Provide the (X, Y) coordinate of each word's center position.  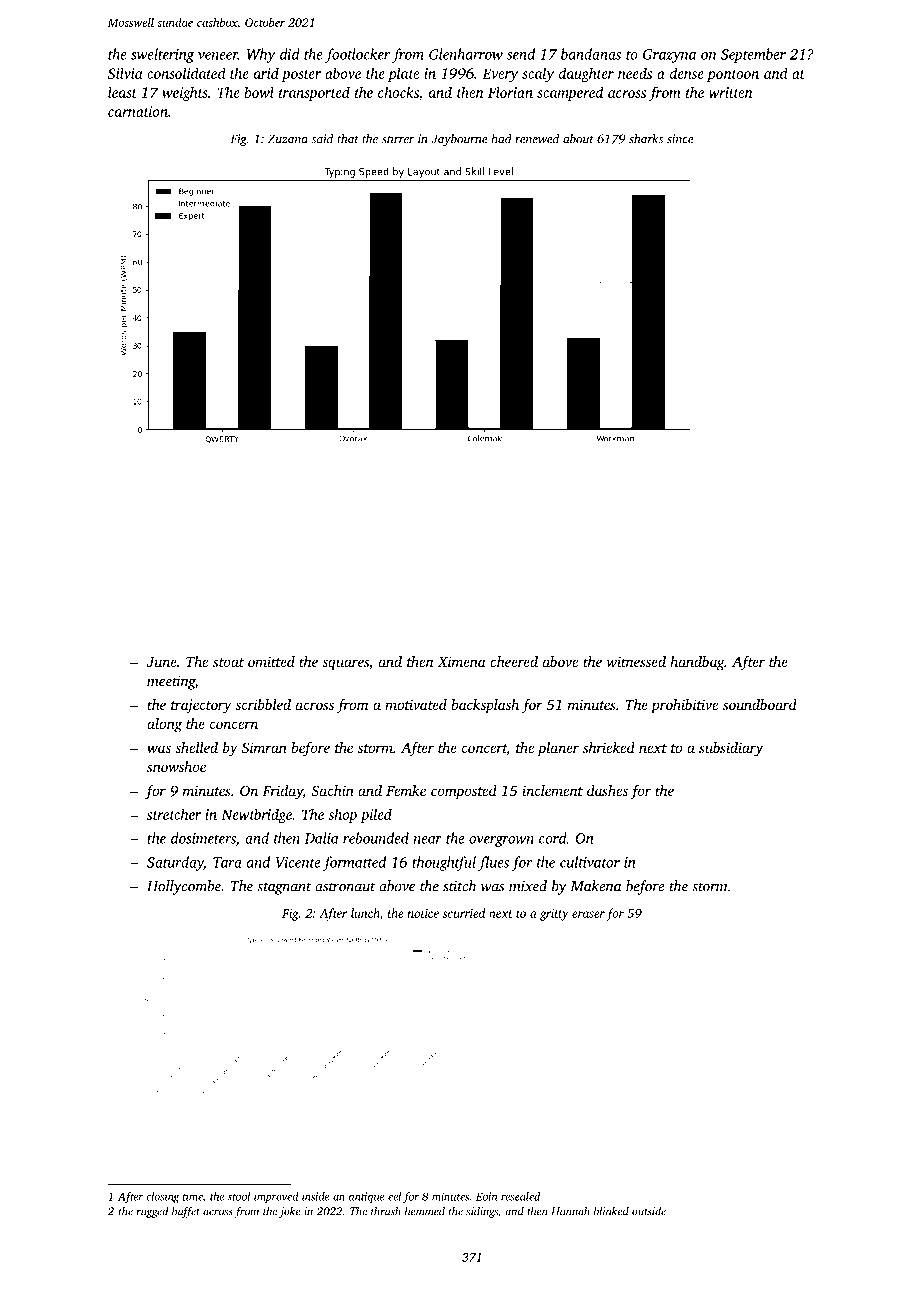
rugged (152, 1212)
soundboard (760, 704)
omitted (271, 661)
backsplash (485, 706)
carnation (138, 111)
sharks (646, 139)
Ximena (461, 661)
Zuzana (288, 139)
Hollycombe (184, 887)
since (680, 139)
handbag (697, 663)
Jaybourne (459, 140)
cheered (514, 661)
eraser (588, 914)
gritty (554, 915)
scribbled (263, 704)
